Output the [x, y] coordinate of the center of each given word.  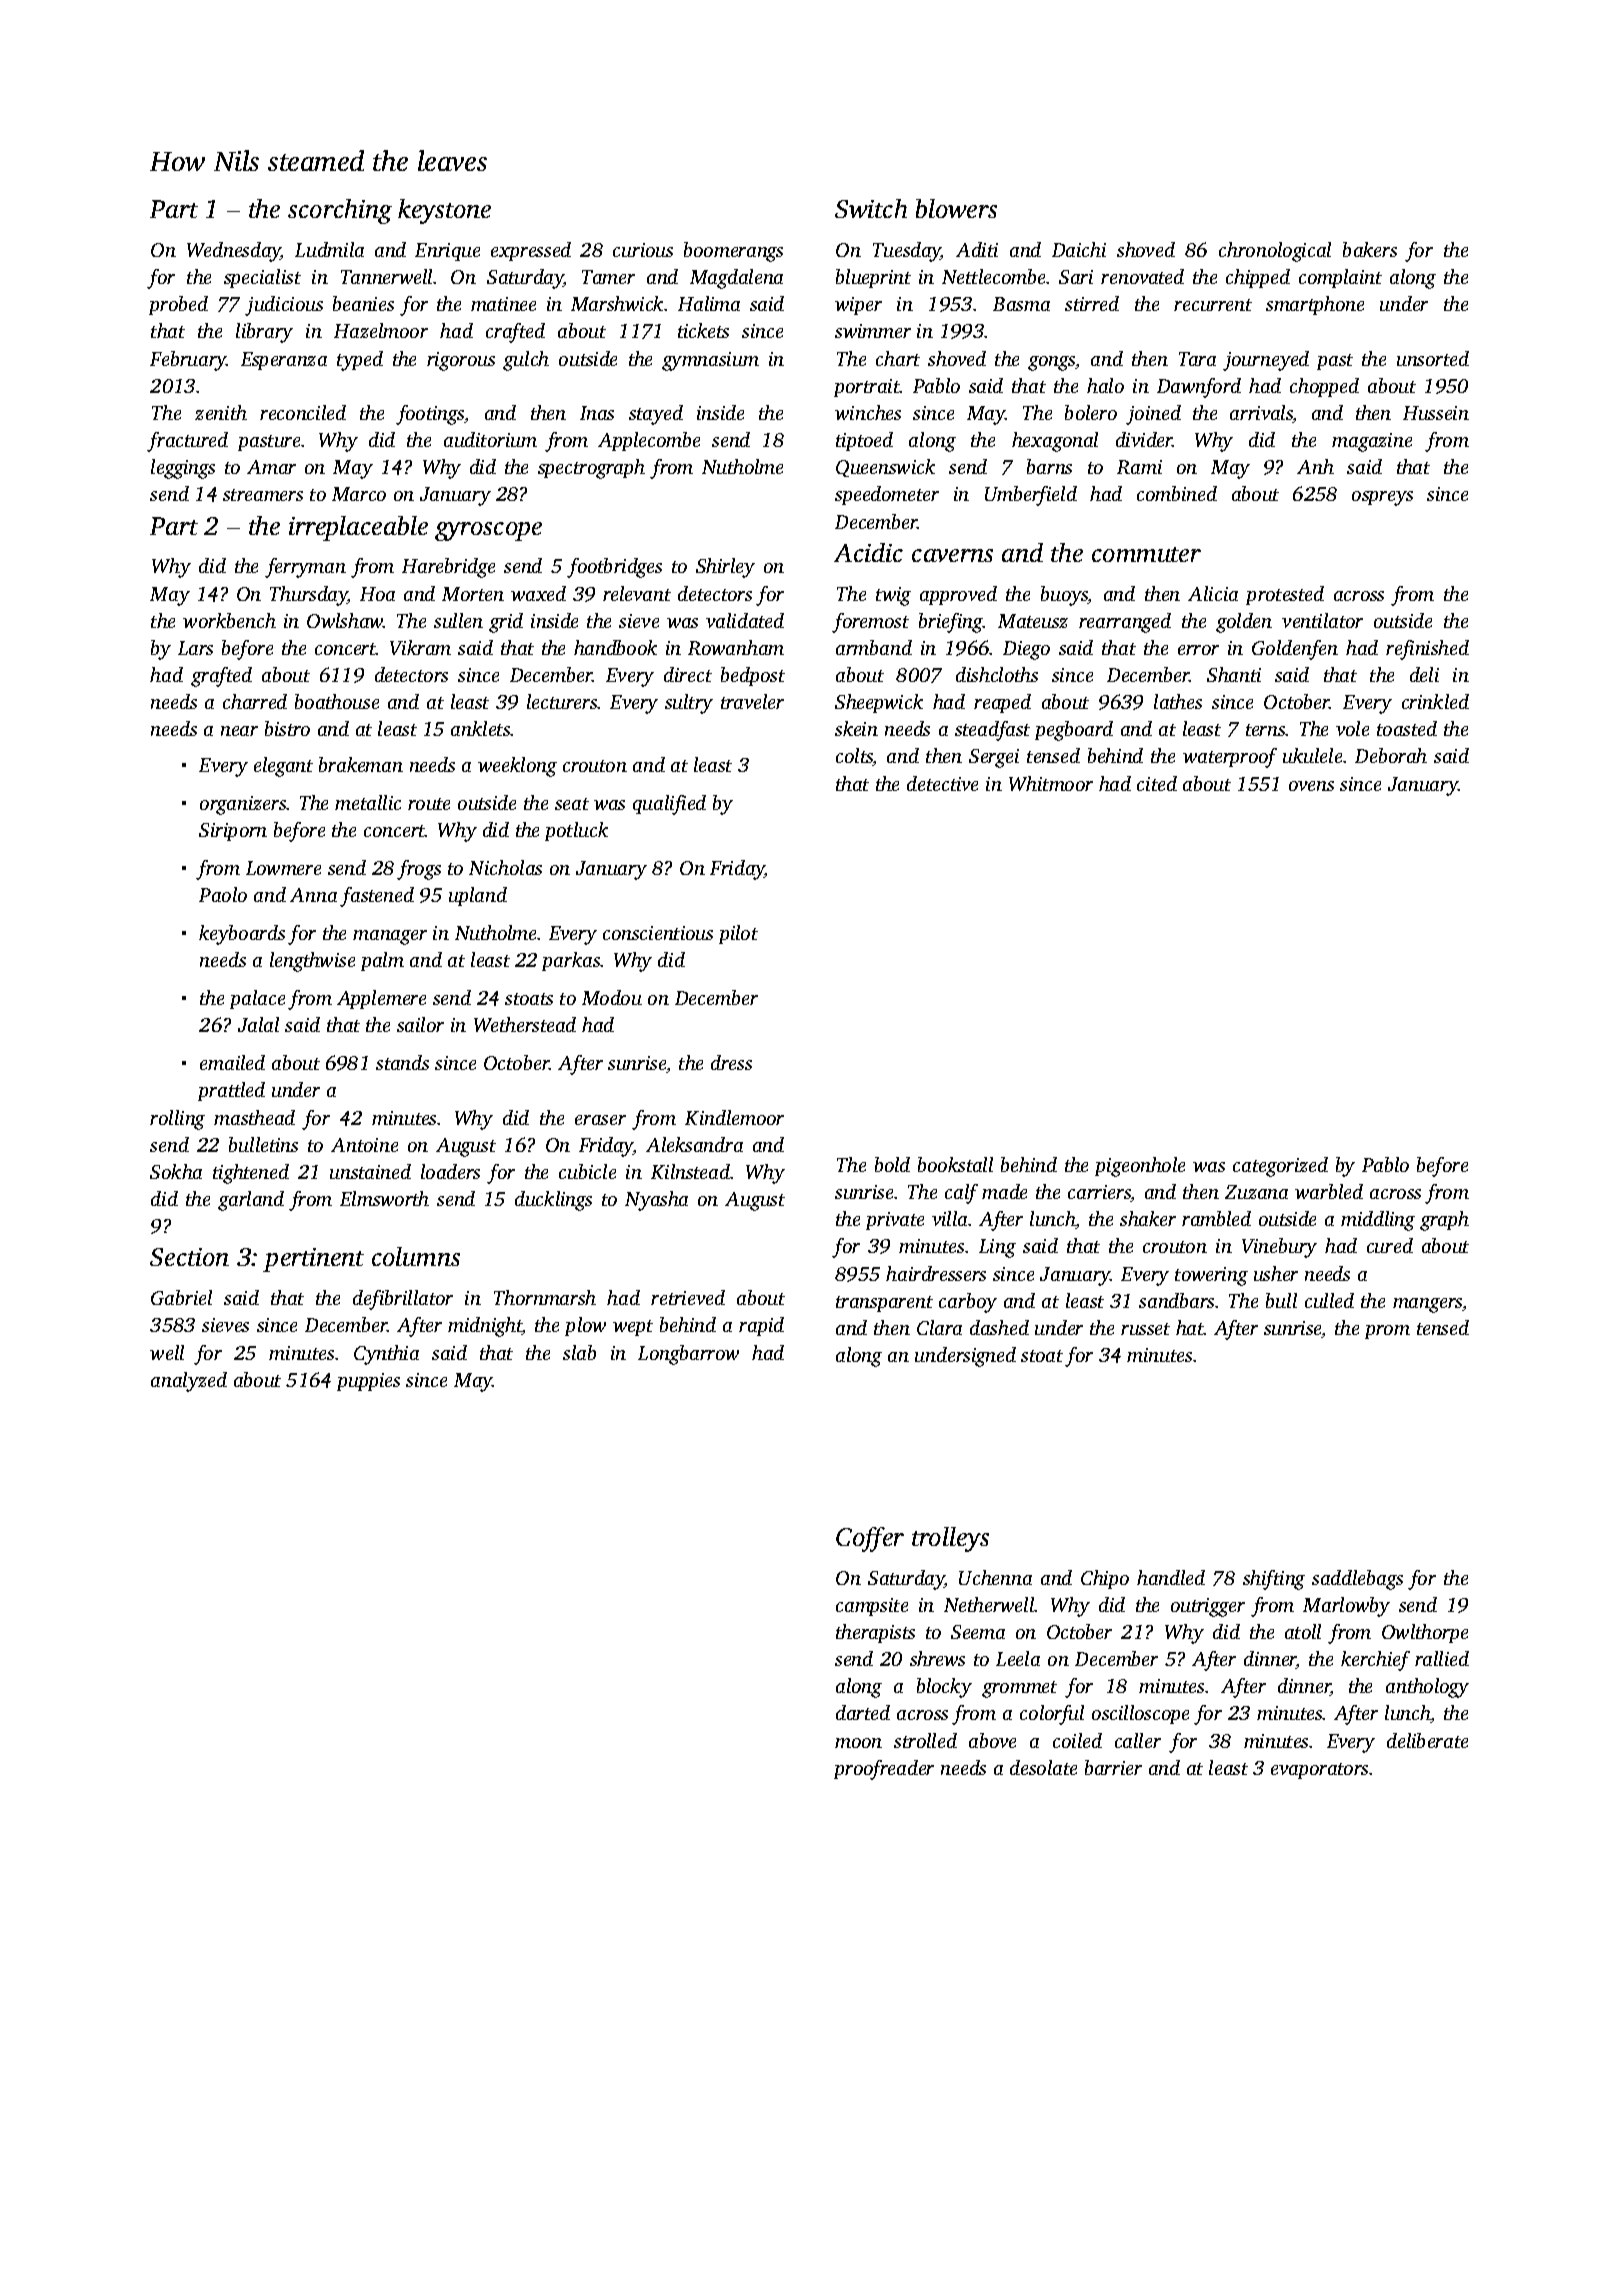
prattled [231, 1091]
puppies [368, 1382]
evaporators [1319, 1771]
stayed [656, 415]
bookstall [955, 1164]
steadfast [992, 731]
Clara [939, 1327]
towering [1211, 1276]
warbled [1329, 1191]
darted [863, 1712]
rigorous [461, 361]
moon [858, 1743]
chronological [1275, 252]
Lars [195, 648]
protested [1285, 595]
